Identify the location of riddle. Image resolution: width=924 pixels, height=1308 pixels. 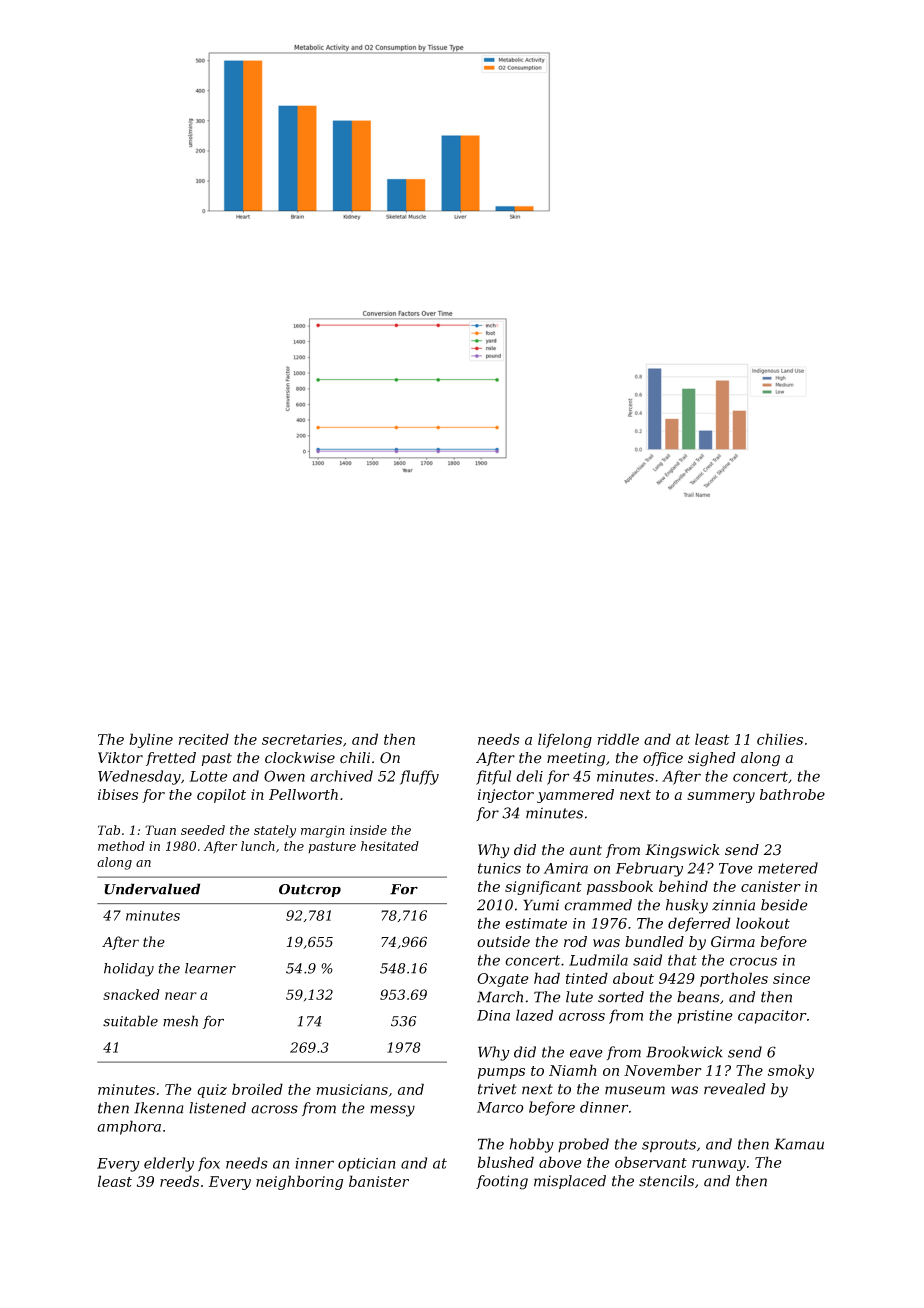
(618, 739).
